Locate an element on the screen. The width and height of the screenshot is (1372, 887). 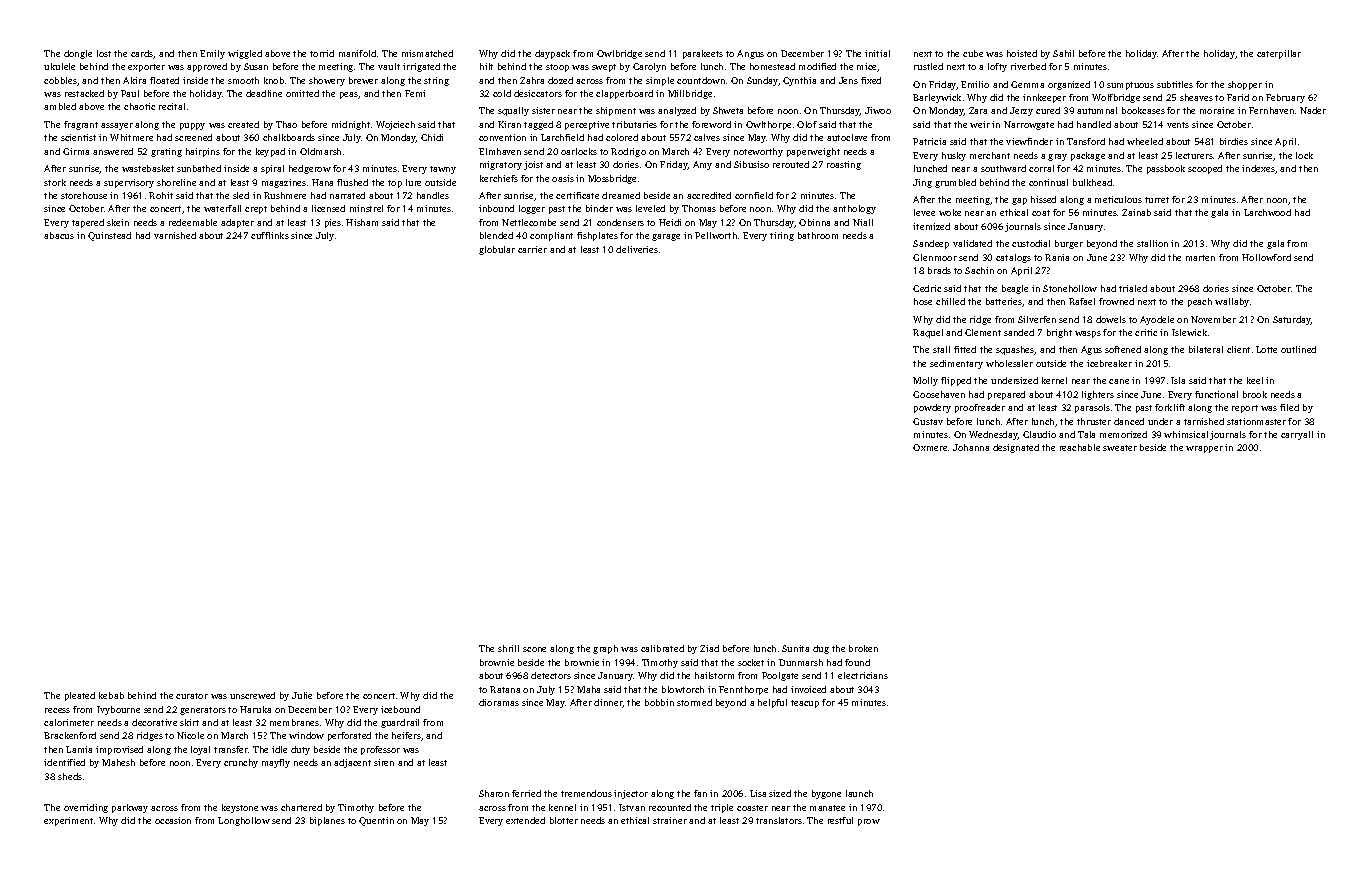
prow is located at coordinates (869, 822).
